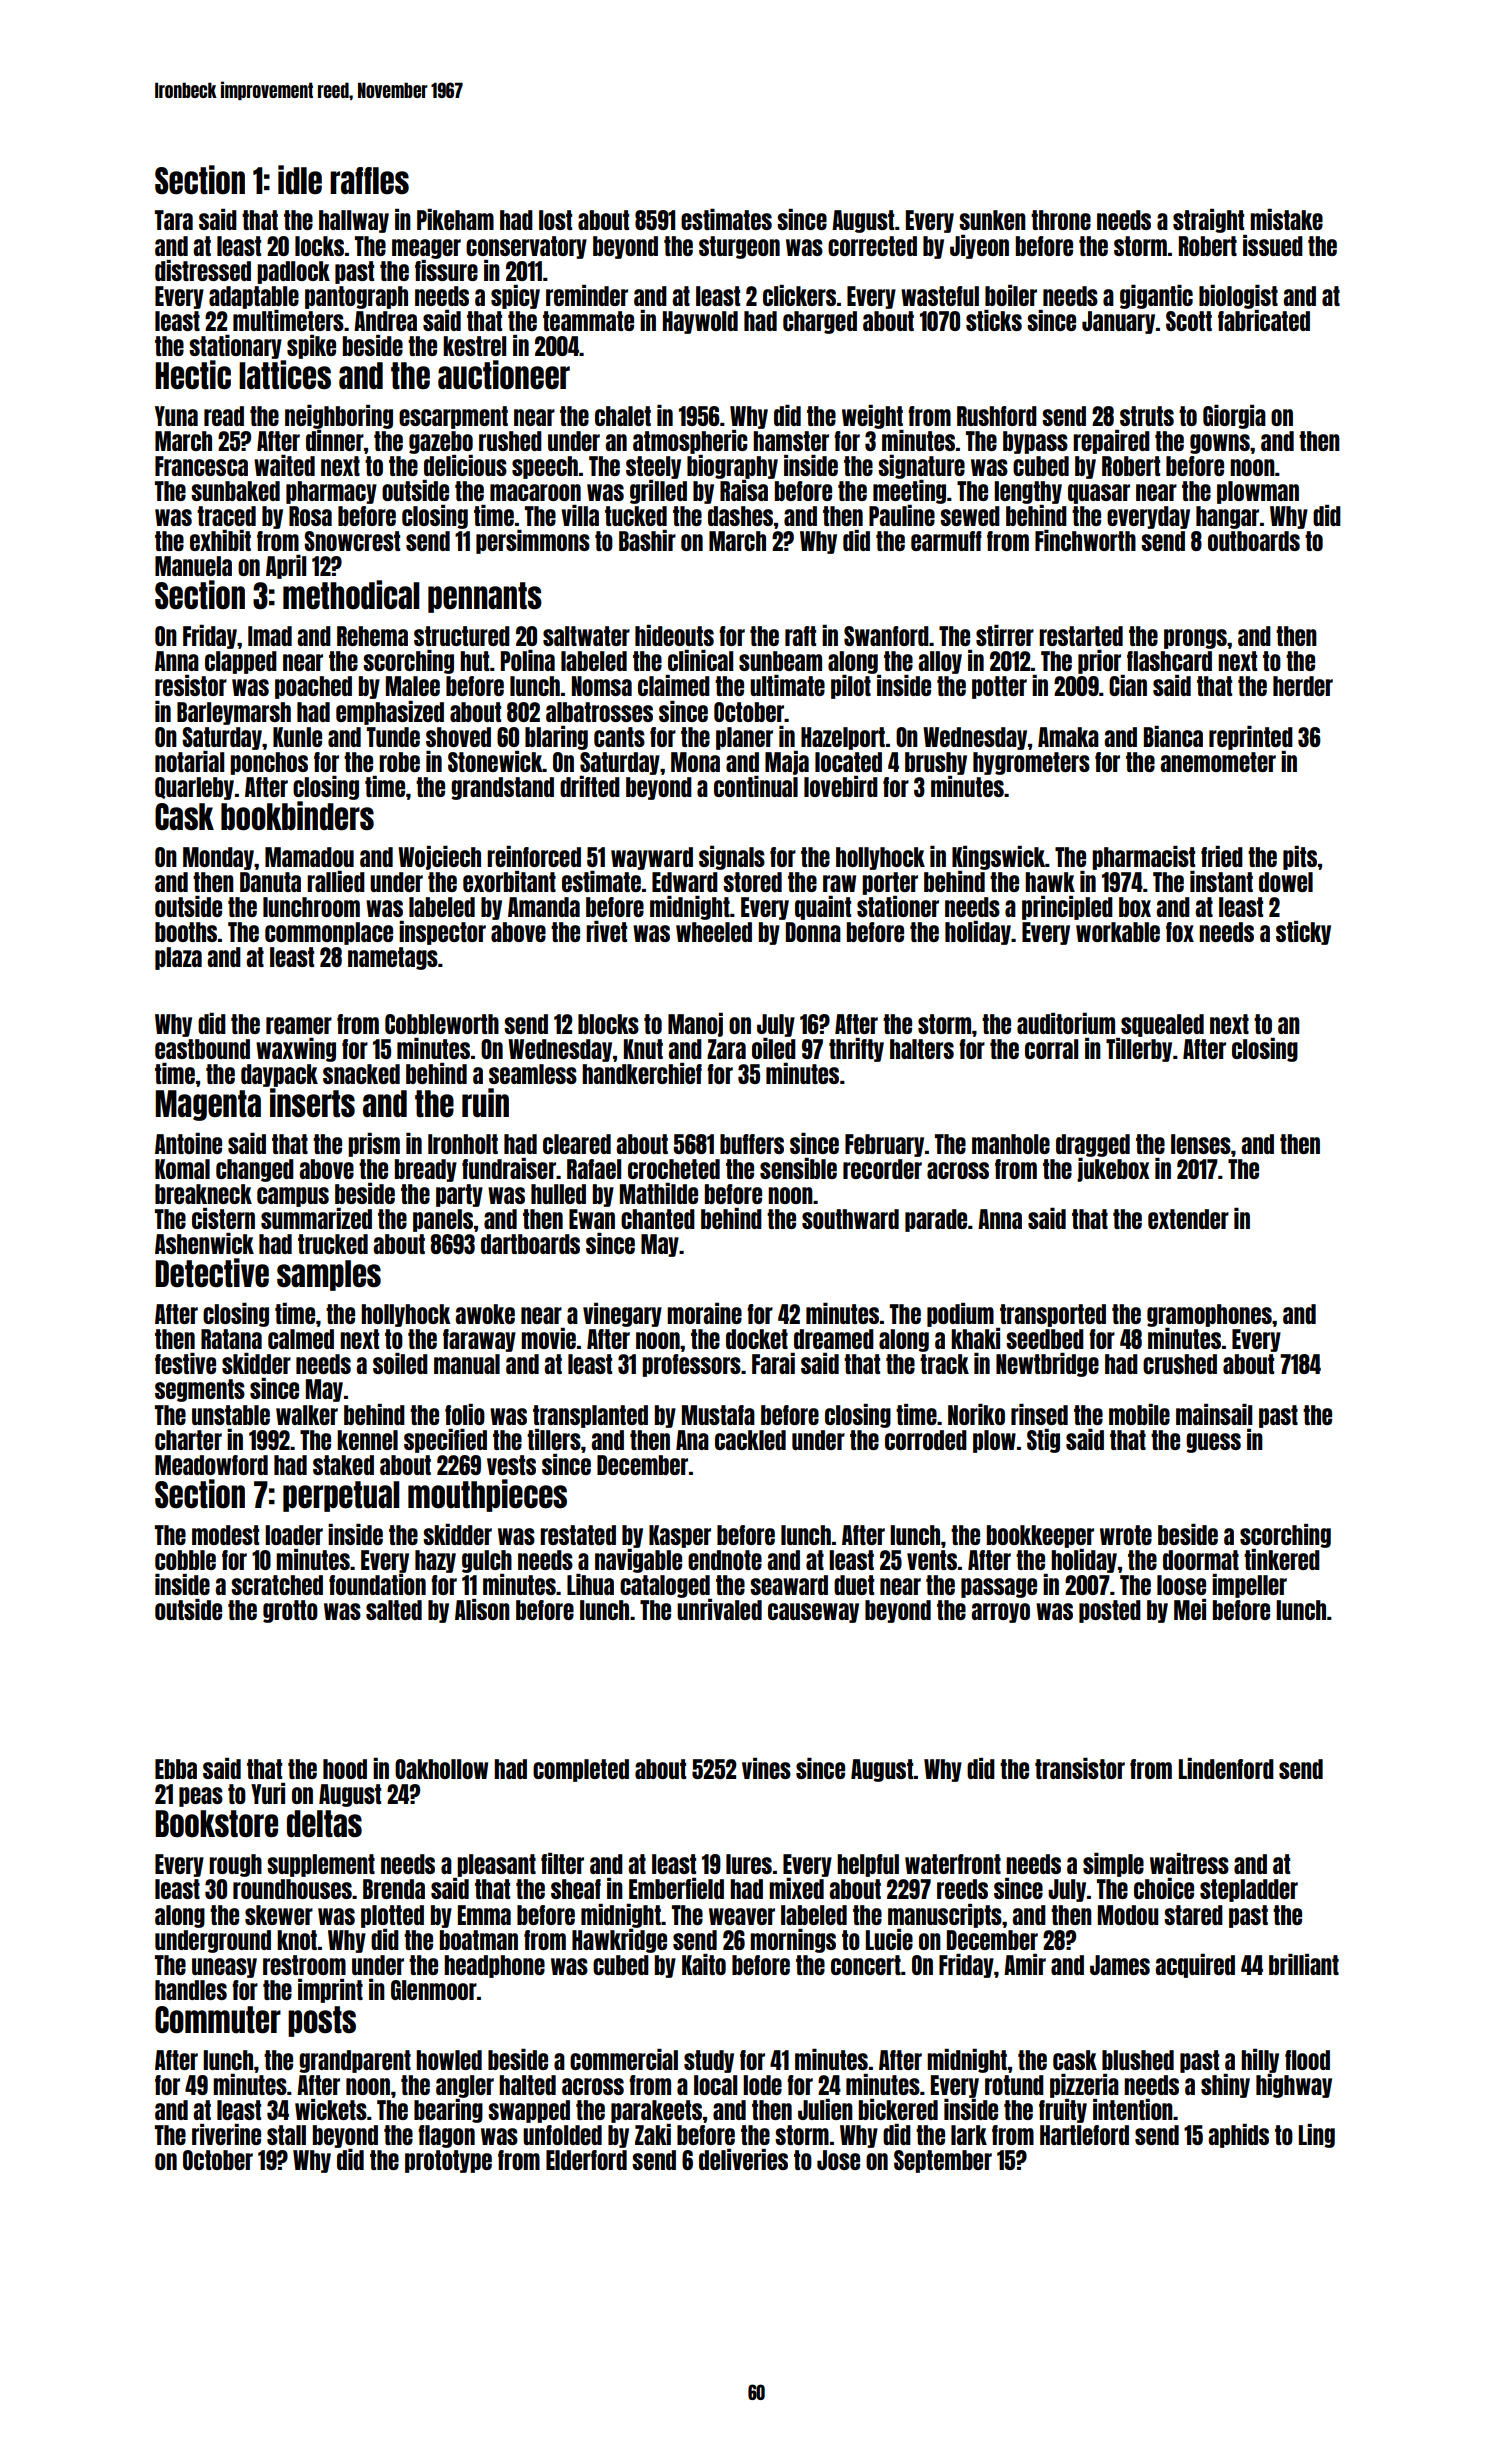  I want to click on eastbound, so click(202, 1049).
